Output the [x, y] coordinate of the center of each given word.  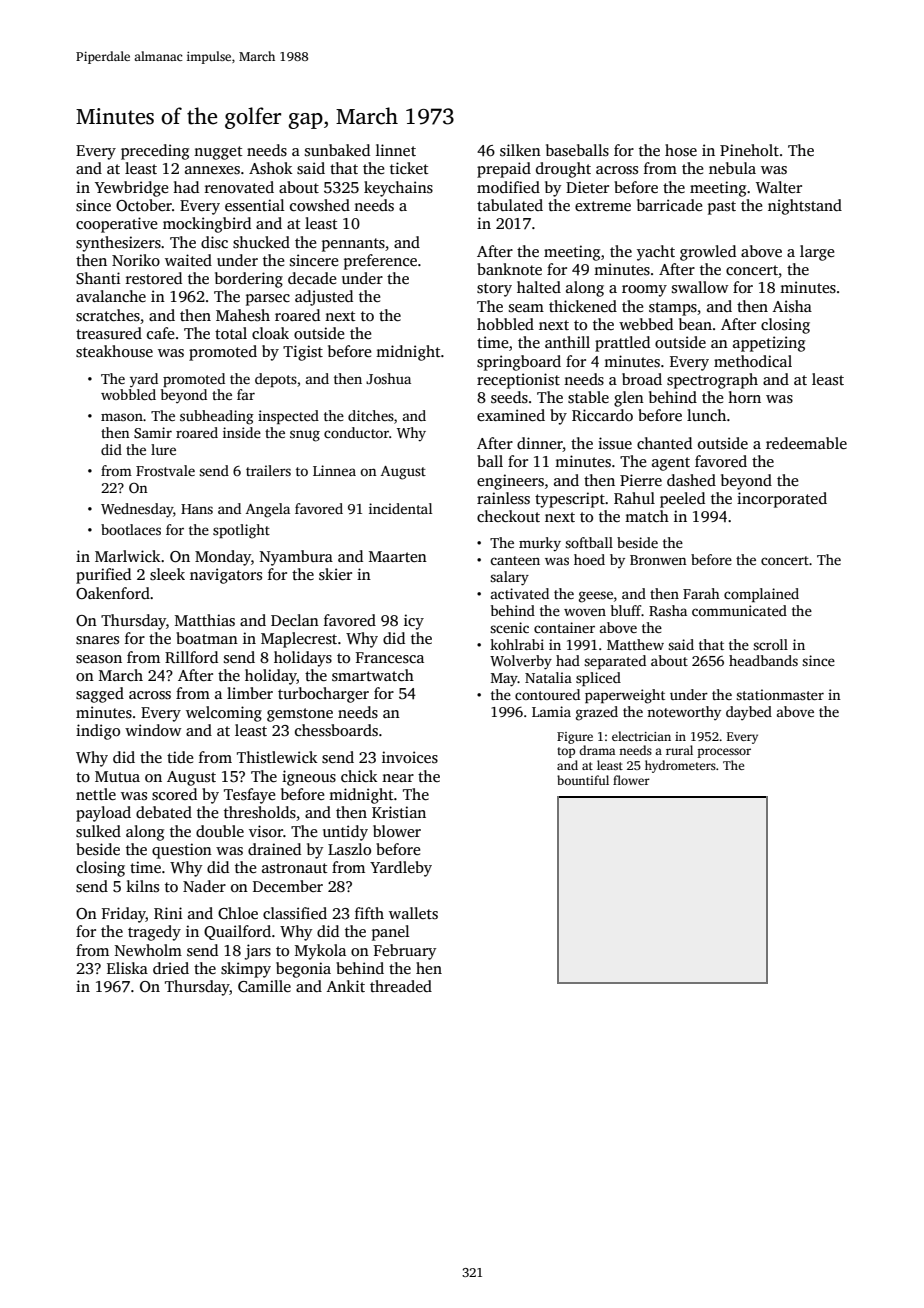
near [398, 778]
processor [724, 753]
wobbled [128, 394]
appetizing [769, 344]
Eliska [127, 968]
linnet [396, 150]
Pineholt [749, 150]
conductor [356, 432]
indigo [98, 732]
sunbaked [337, 150]
